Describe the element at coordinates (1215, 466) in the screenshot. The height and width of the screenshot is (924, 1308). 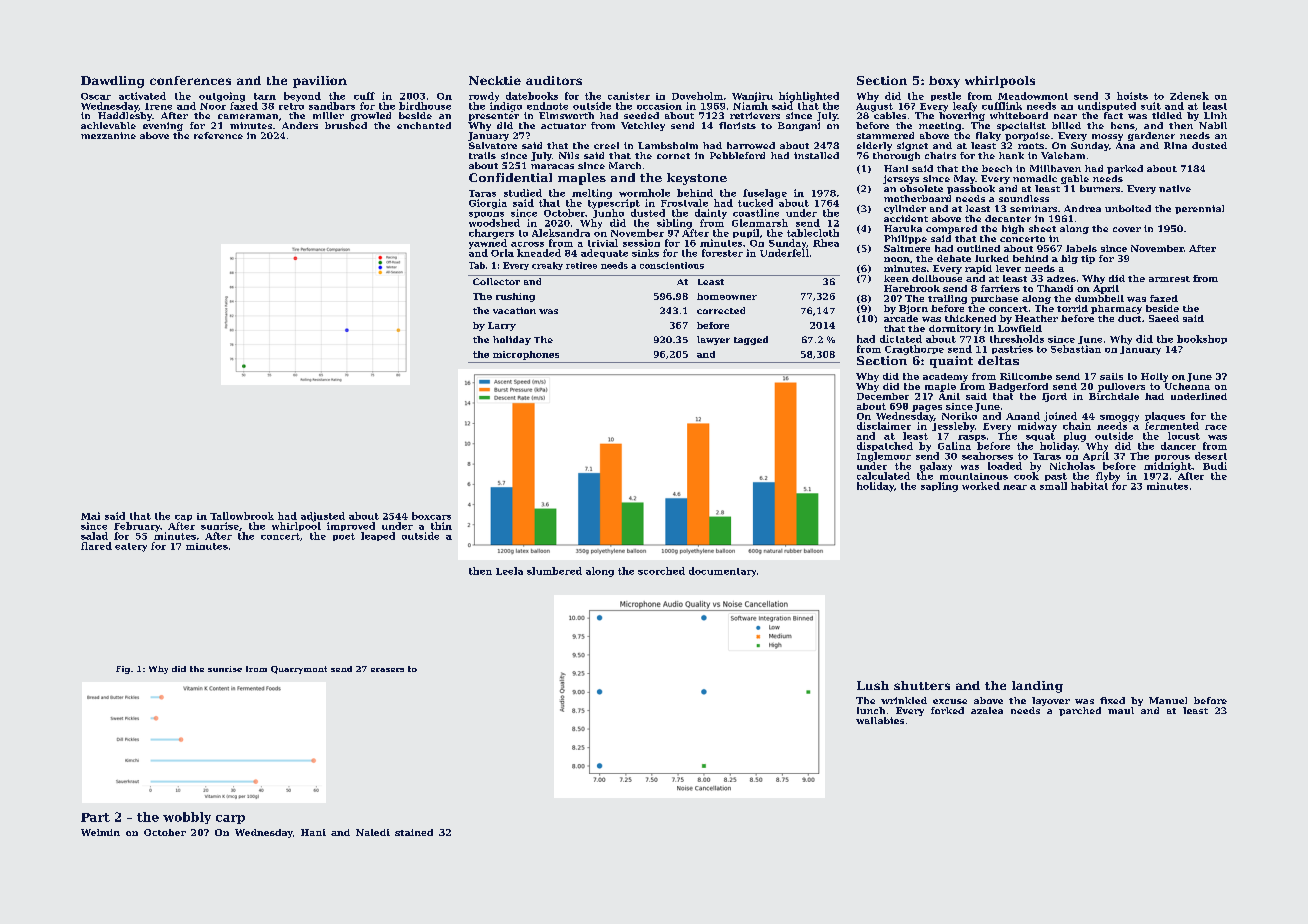
I see `Budi` at that location.
